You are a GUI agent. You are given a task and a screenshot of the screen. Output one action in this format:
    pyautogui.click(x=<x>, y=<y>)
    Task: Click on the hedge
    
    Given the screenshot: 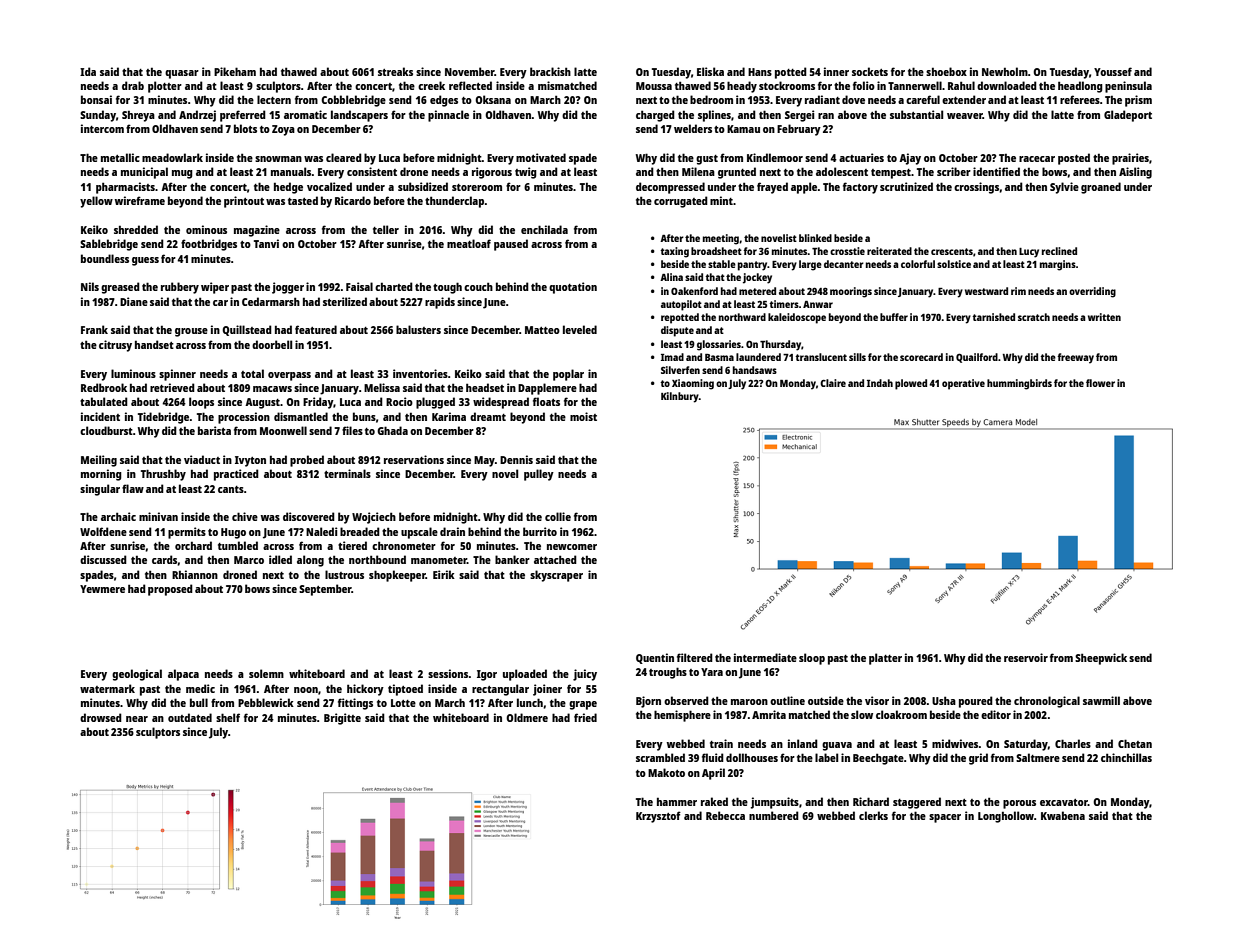 What is the action you would take?
    pyautogui.click(x=288, y=188)
